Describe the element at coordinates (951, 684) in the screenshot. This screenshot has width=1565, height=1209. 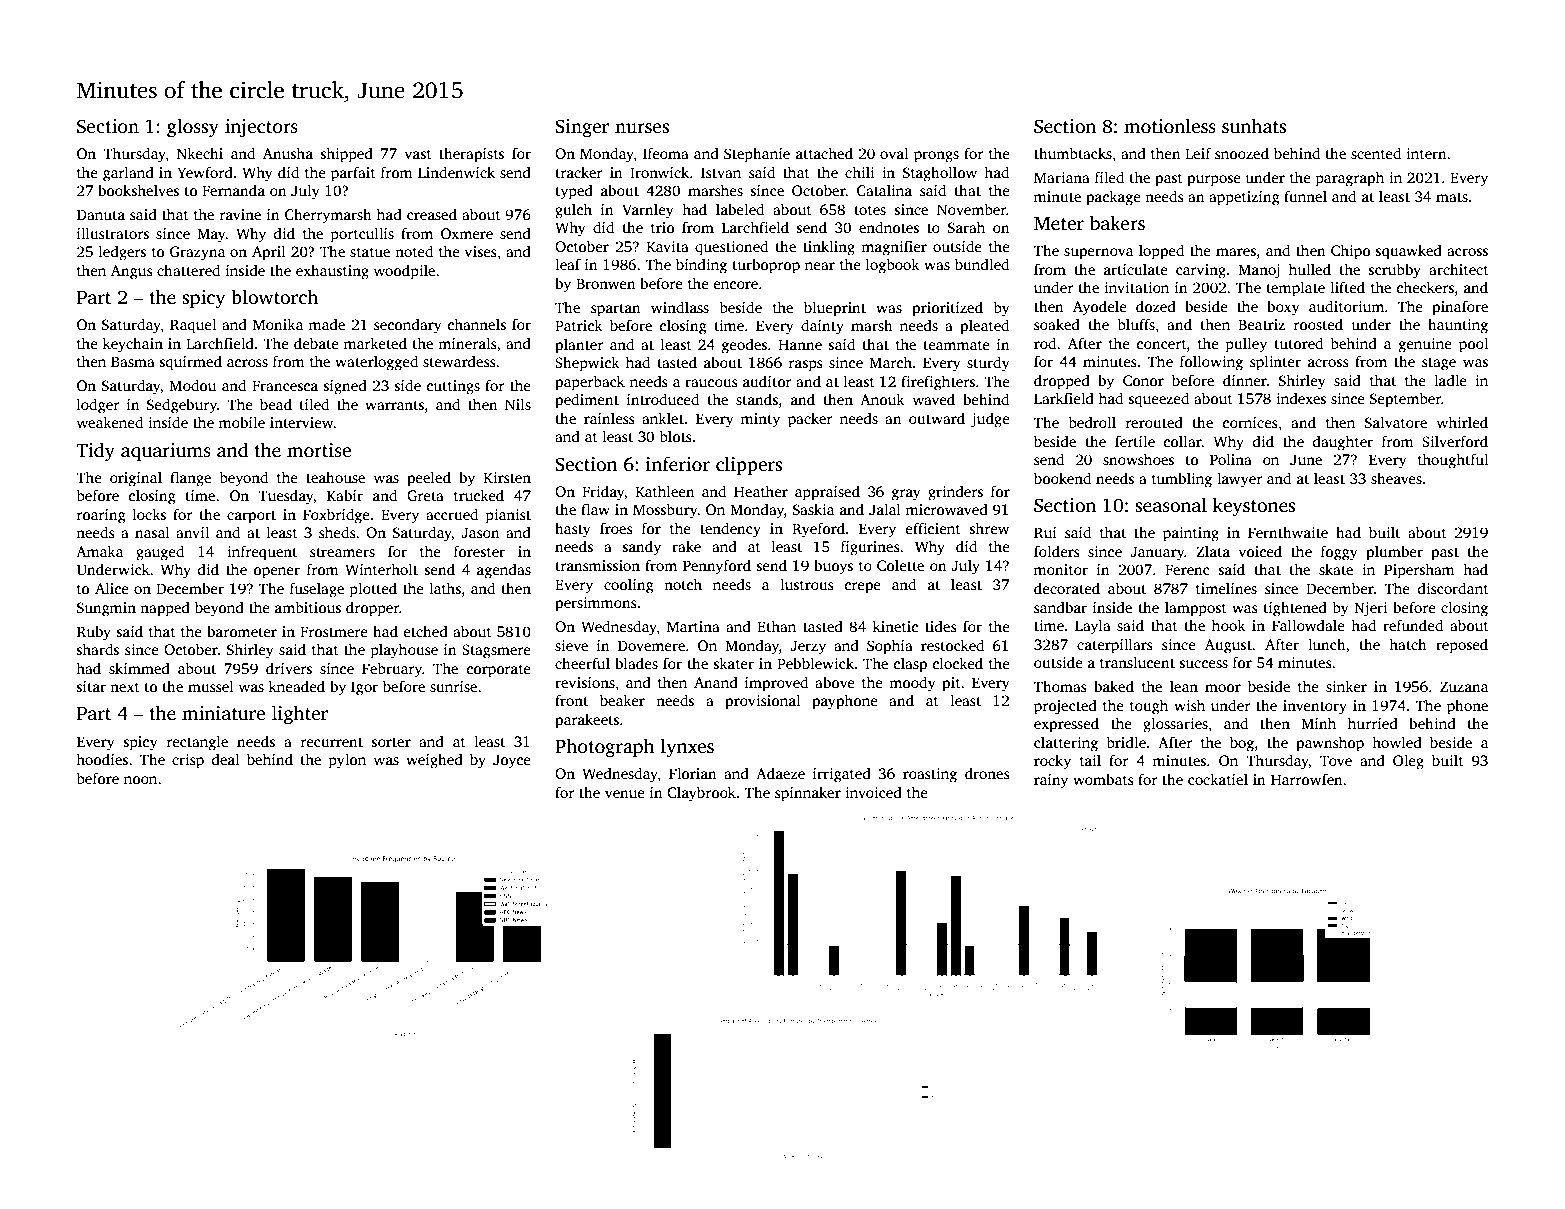
I see `pit` at that location.
